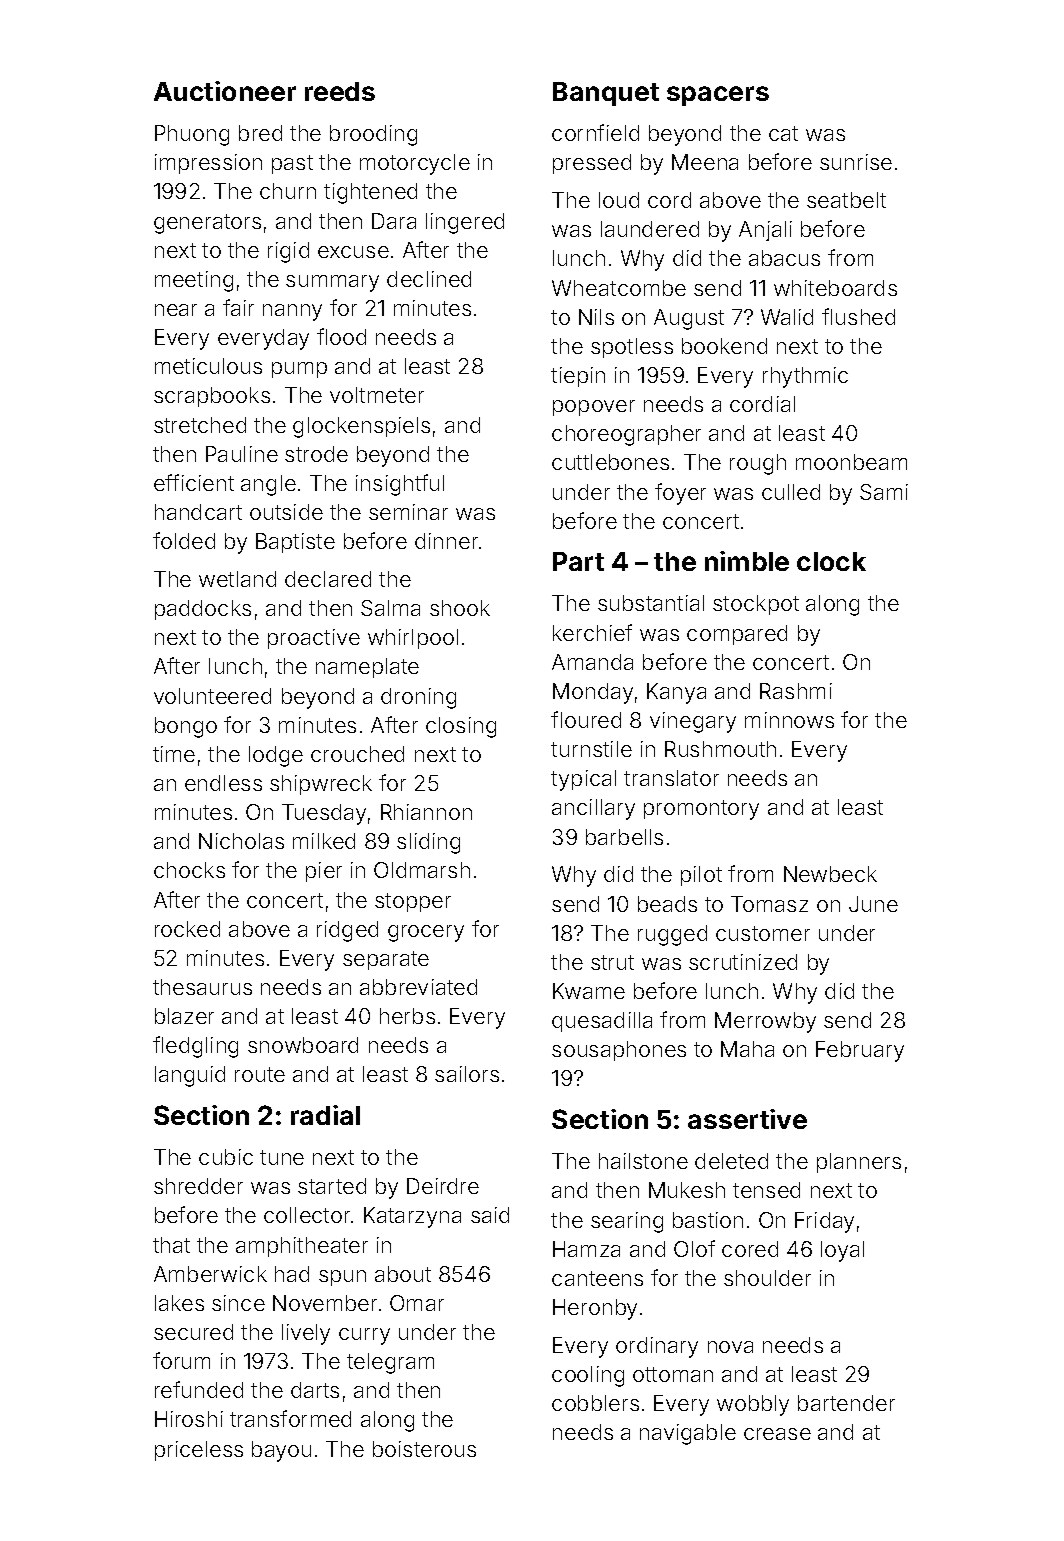 The width and height of the image is (1064, 1541). Describe the element at coordinates (595, 1403) in the image. I see `cobblers` at that location.
